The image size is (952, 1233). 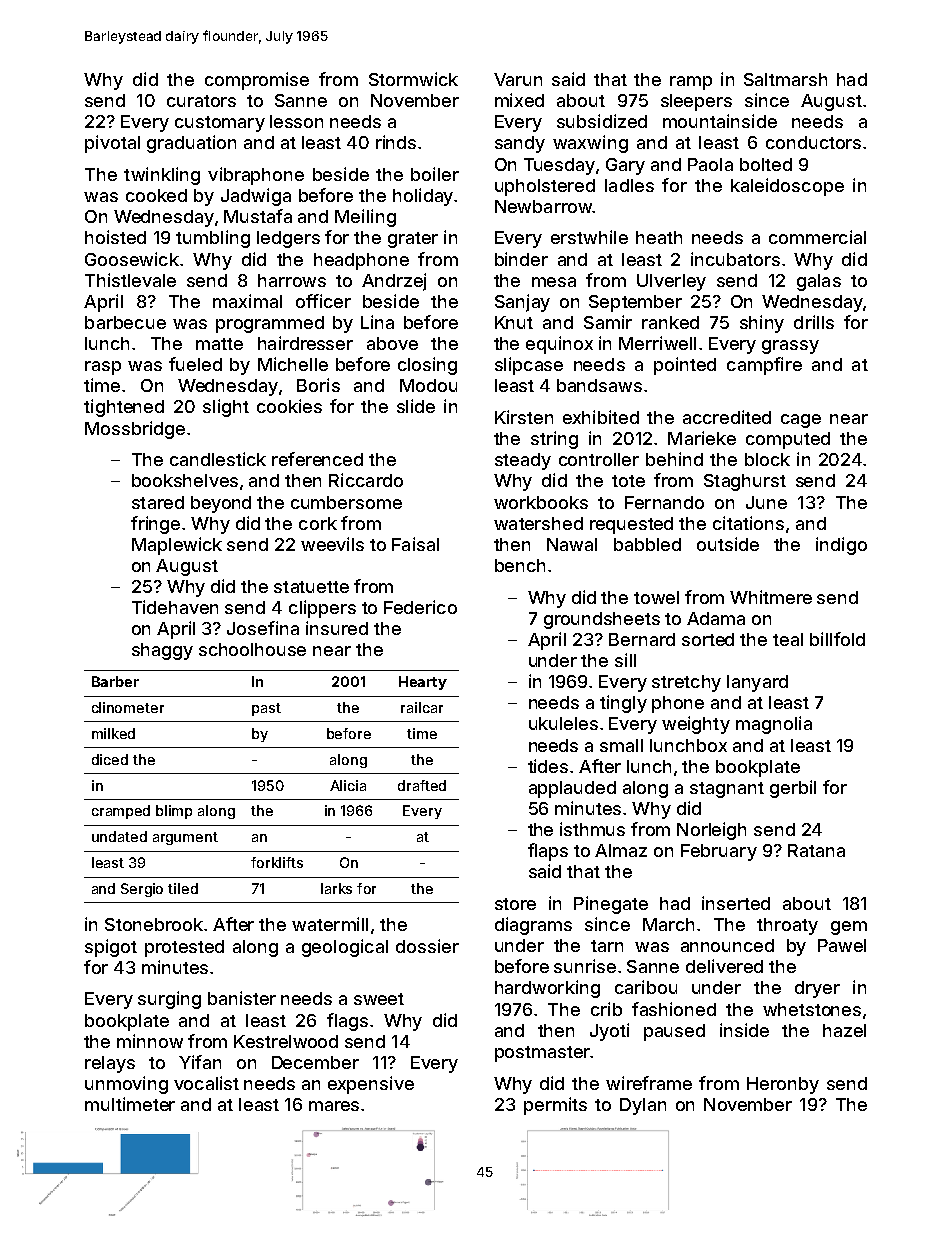 What do you see at coordinates (423, 683) in the screenshot?
I see `Hearty` at bounding box center [423, 683].
